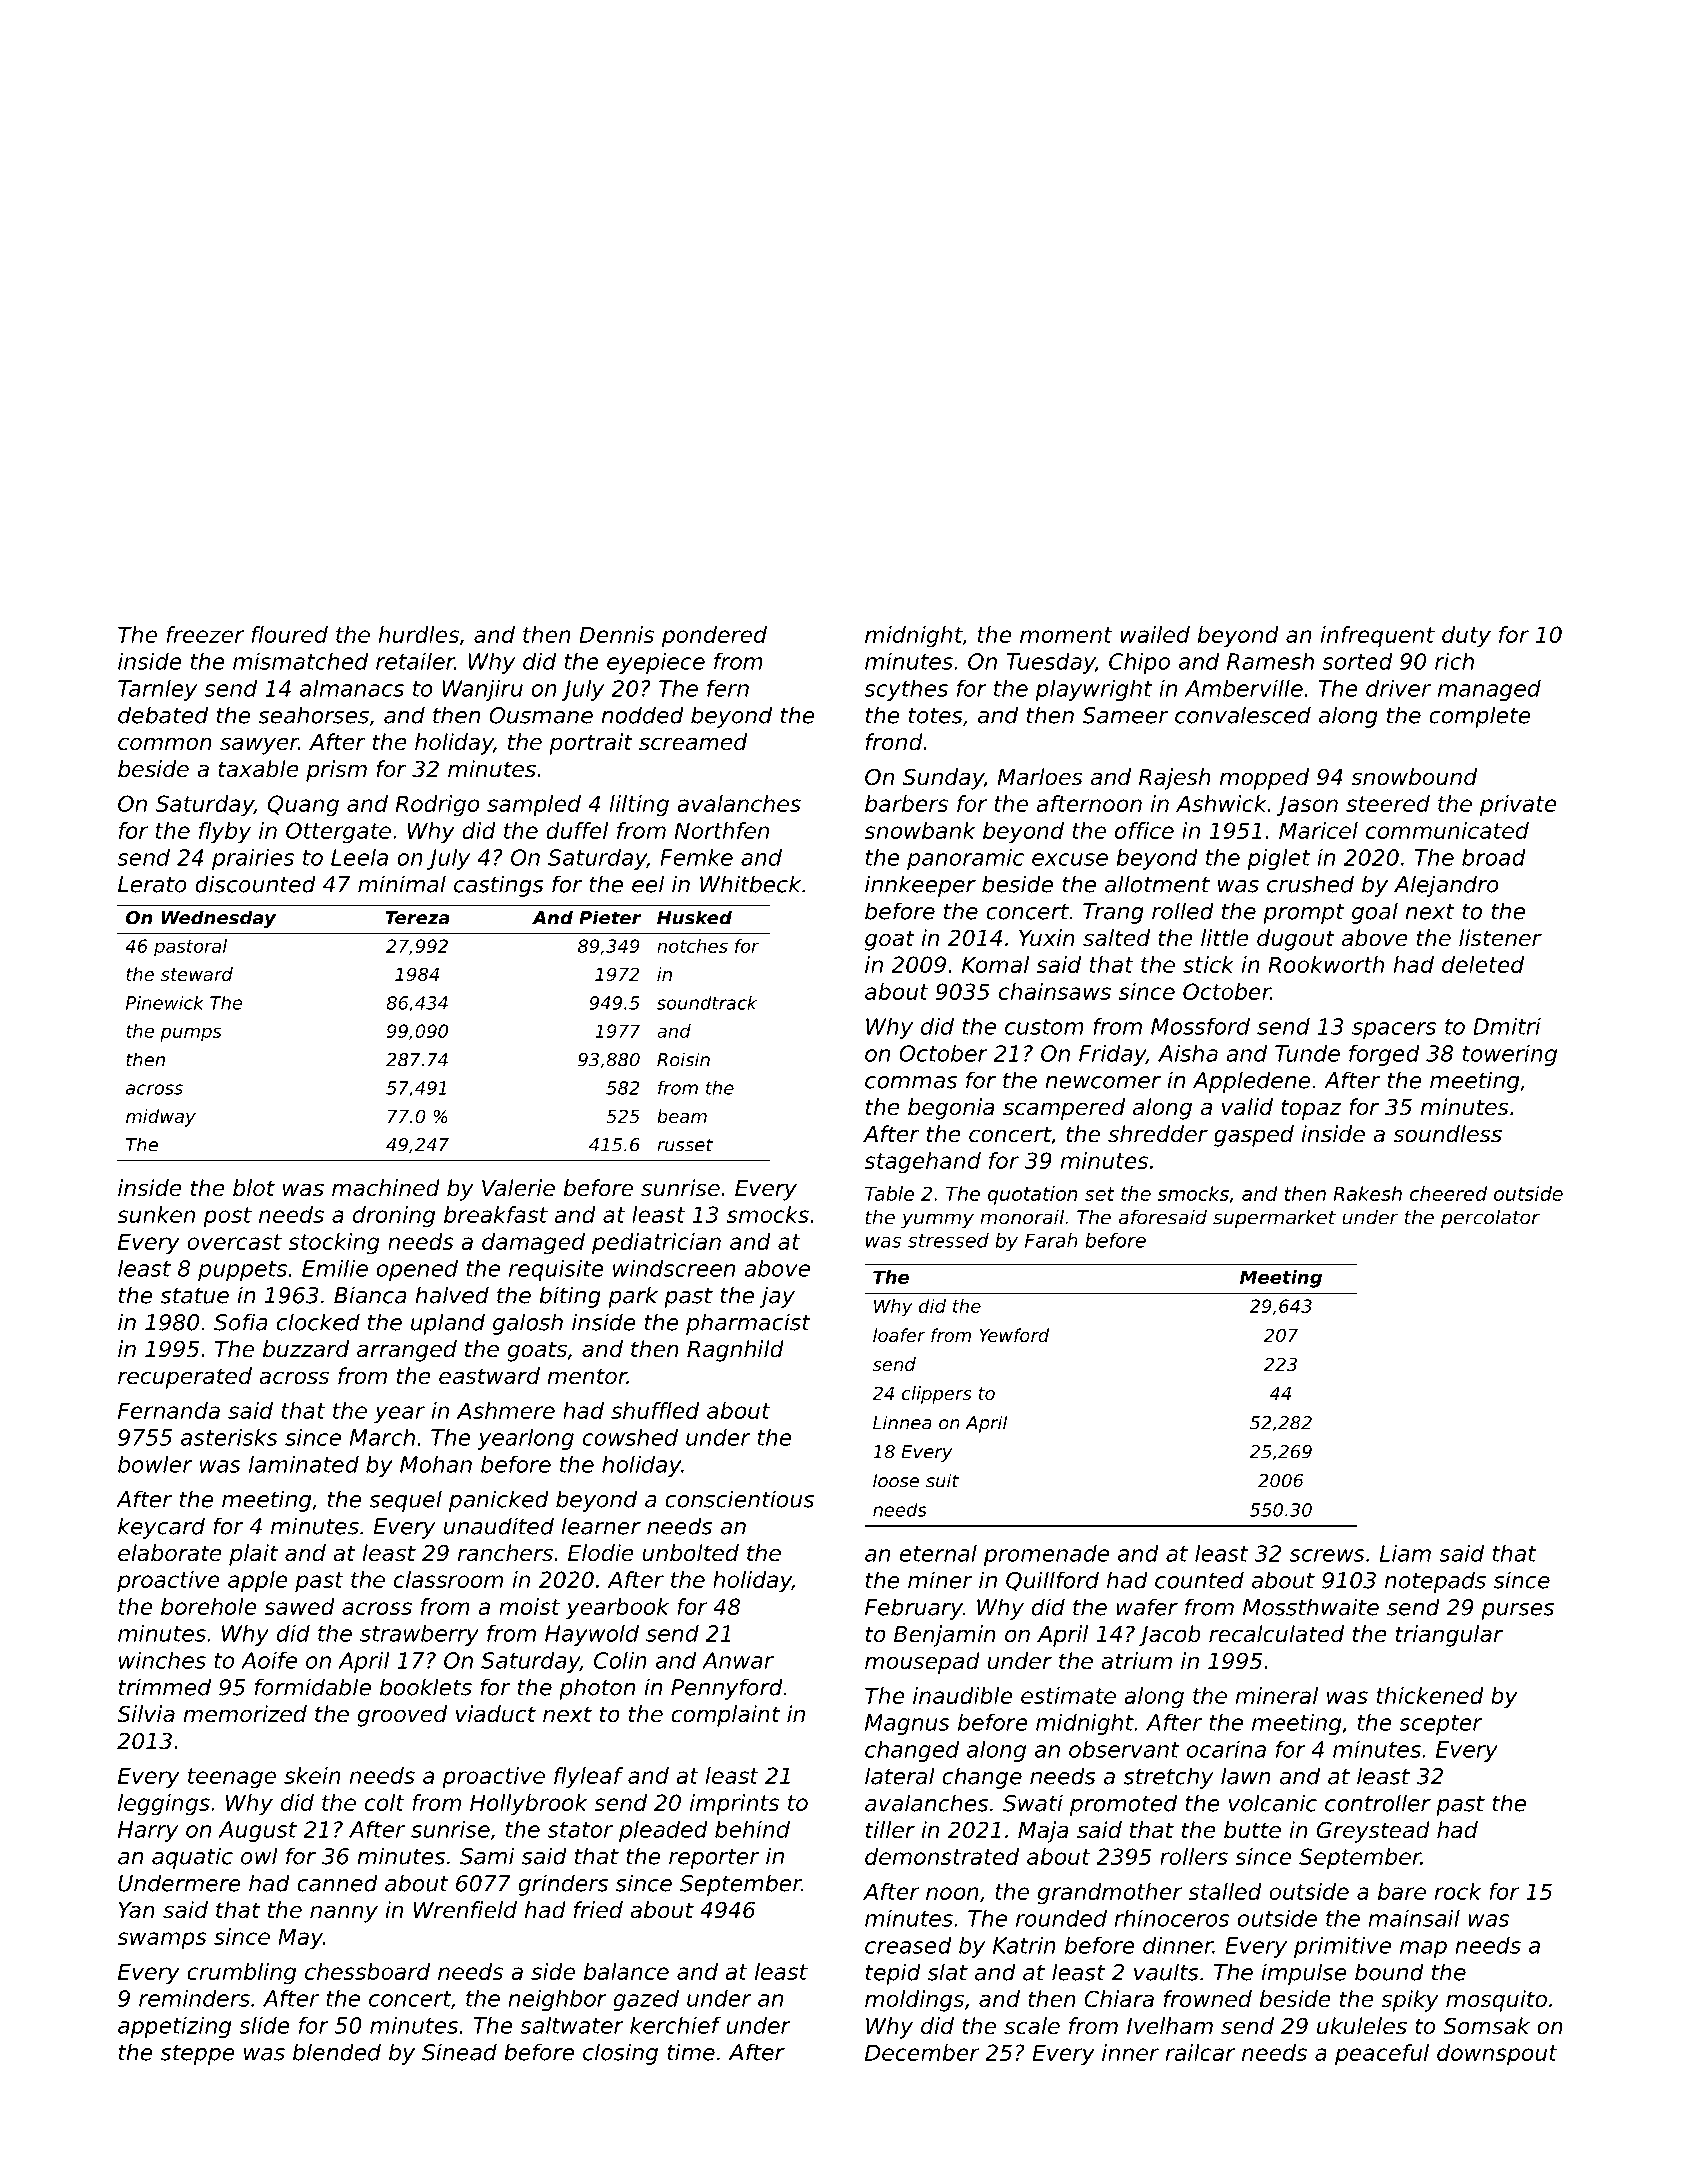 This page has height=2178, width=1683. I want to click on pumps, so click(191, 1034).
